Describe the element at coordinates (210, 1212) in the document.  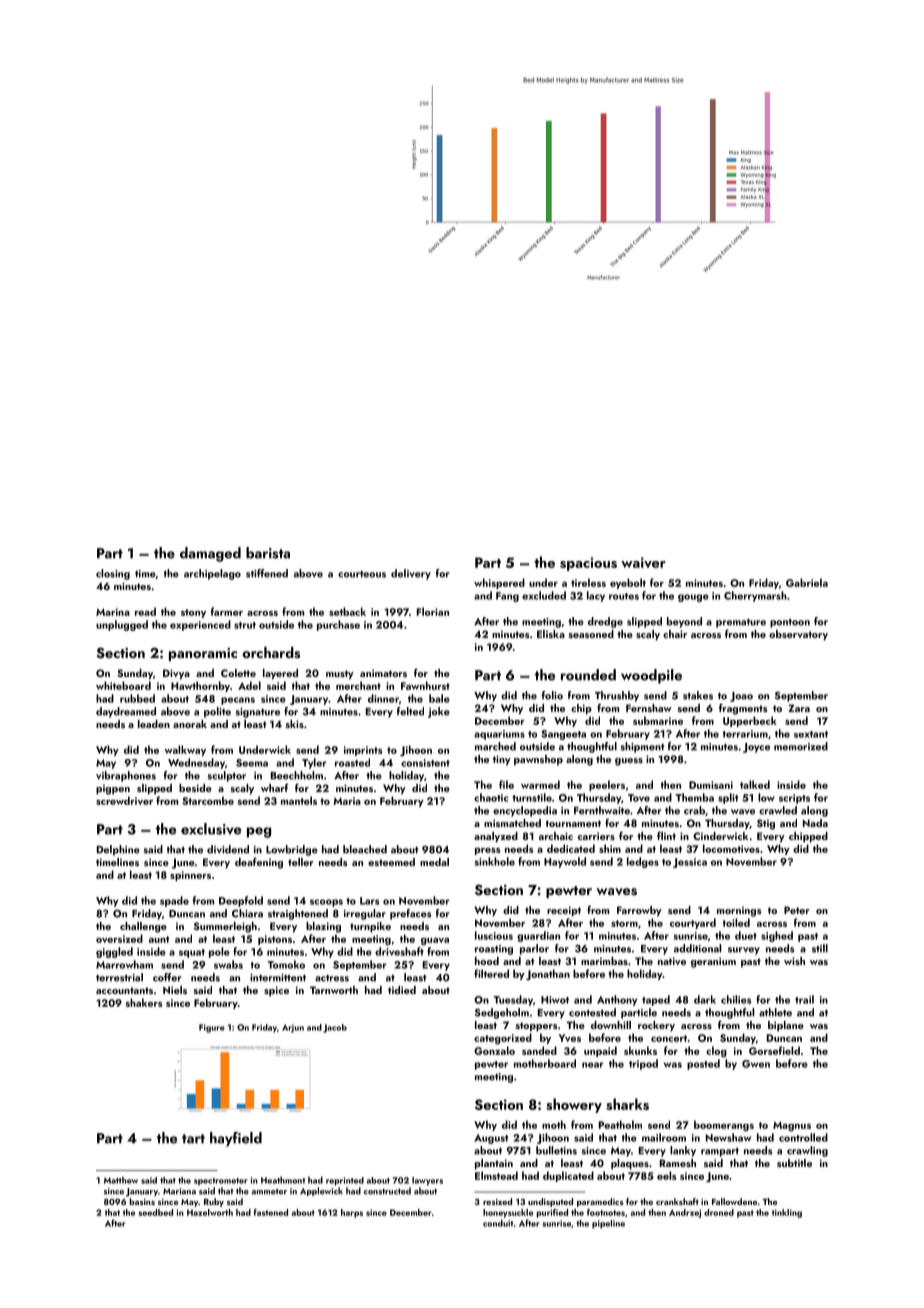
I see `Hazelworth` at that location.
